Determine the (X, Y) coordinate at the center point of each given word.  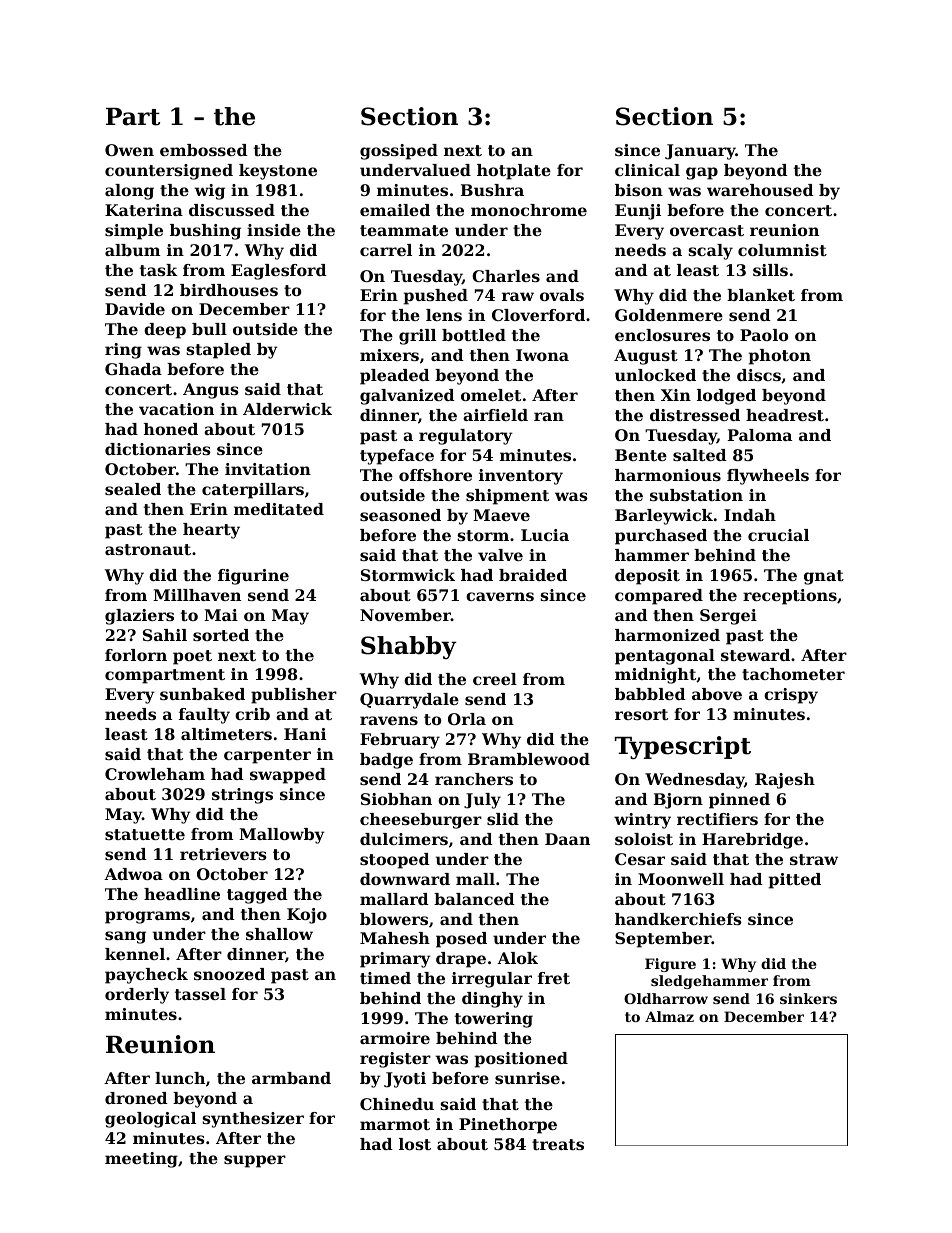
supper (255, 1161)
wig (209, 192)
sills (770, 270)
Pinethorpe (508, 1126)
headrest (785, 415)
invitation (268, 469)
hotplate (514, 172)
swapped (288, 776)
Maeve (501, 515)
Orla (467, 719)
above (717, 694)
